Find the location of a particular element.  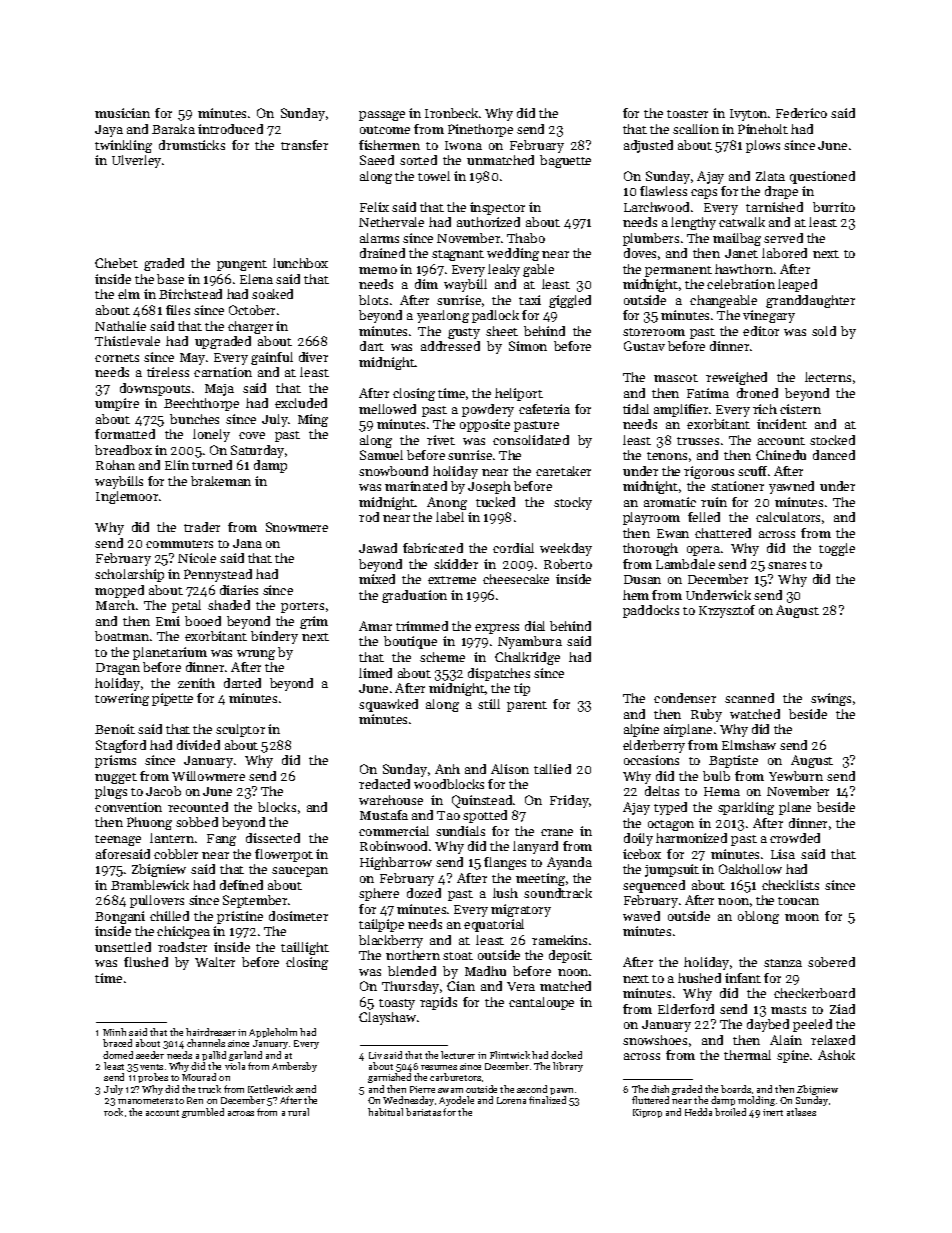

breadbox is located at coordinates (123, 450).
